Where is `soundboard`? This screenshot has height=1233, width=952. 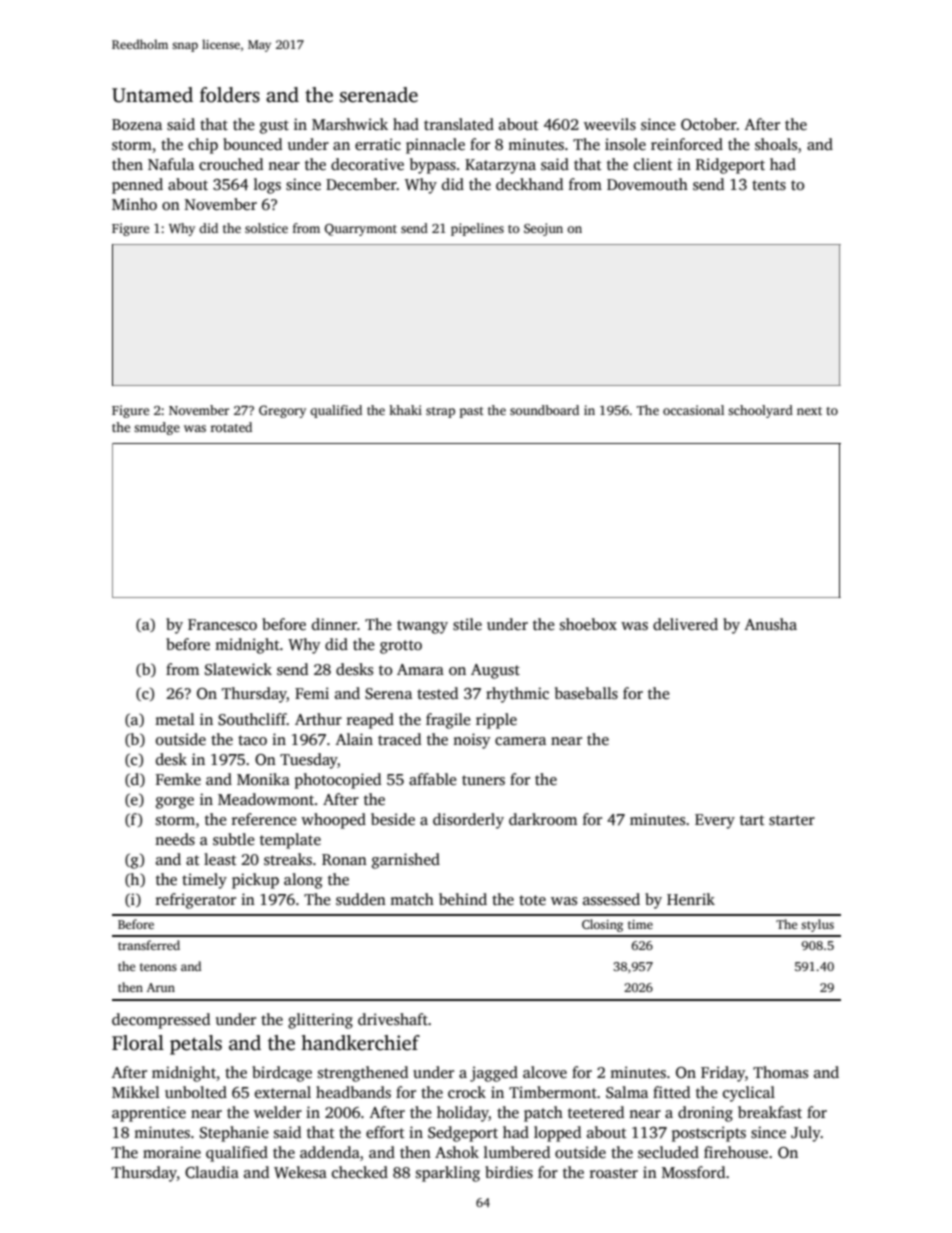
soundboard is located at coordinates (544, 410).
